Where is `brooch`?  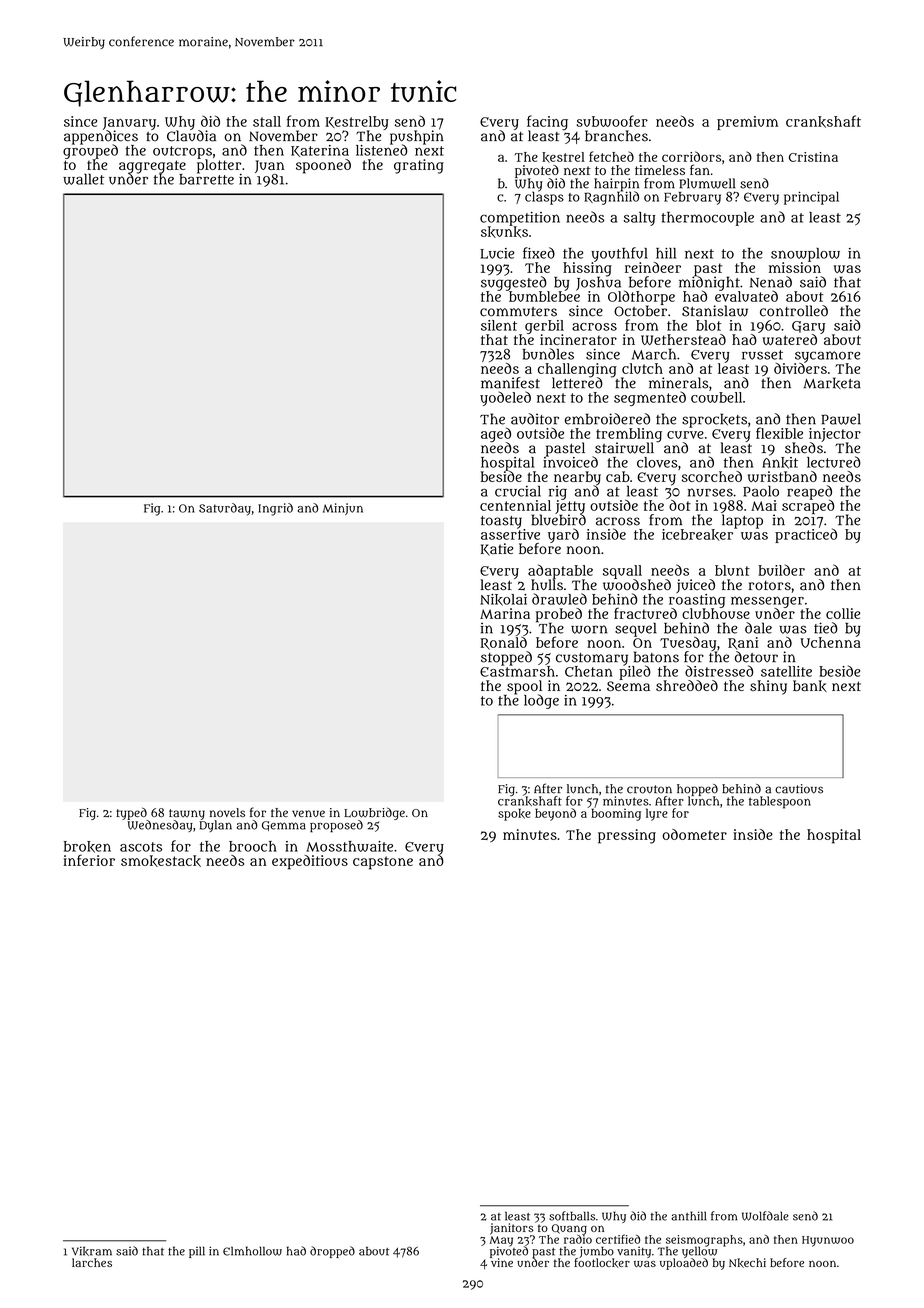 brooch is located at coordinates (253, 846).
